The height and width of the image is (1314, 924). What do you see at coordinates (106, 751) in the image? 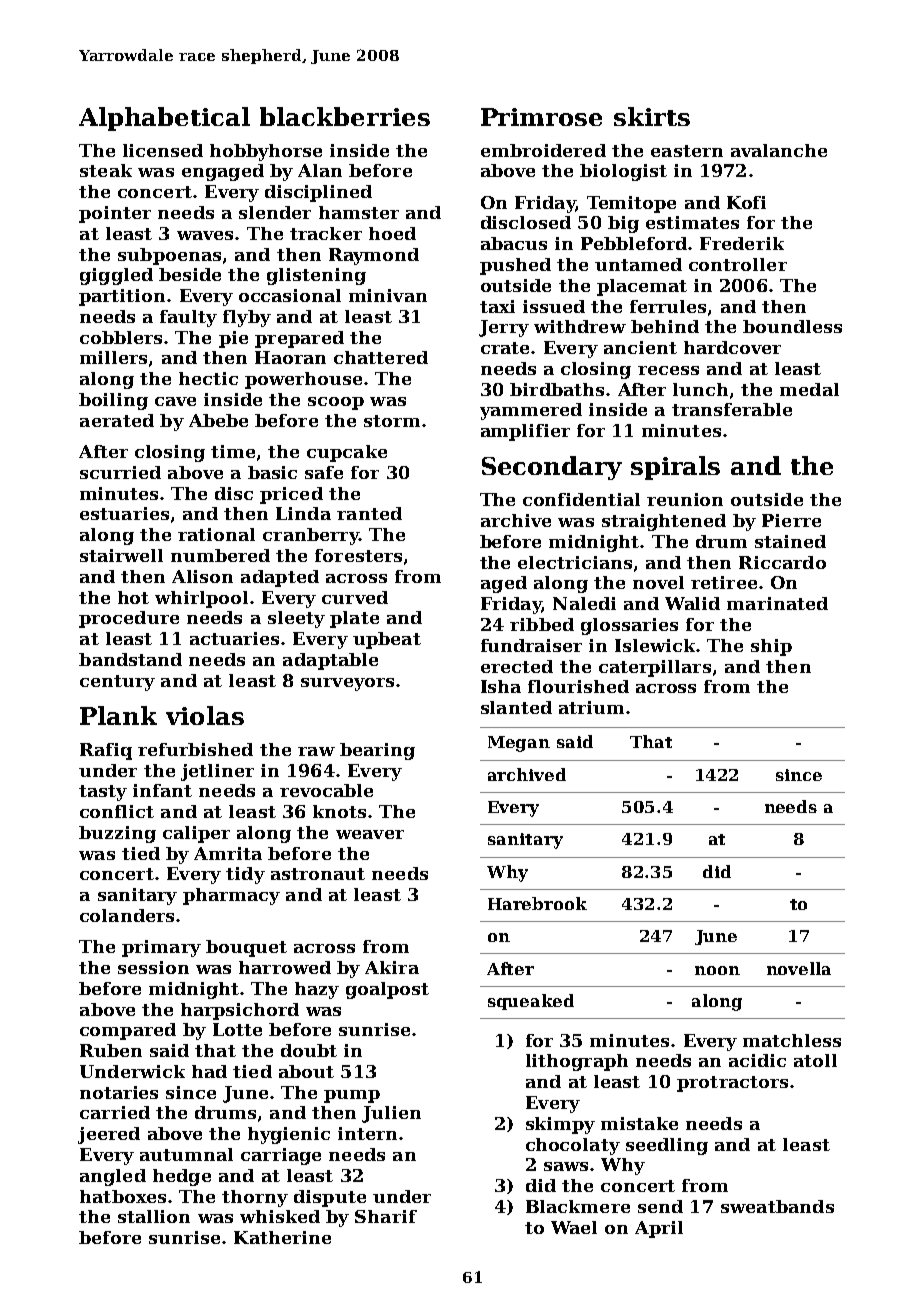
I see `Rafiq` at bounding box center [106, 751].
